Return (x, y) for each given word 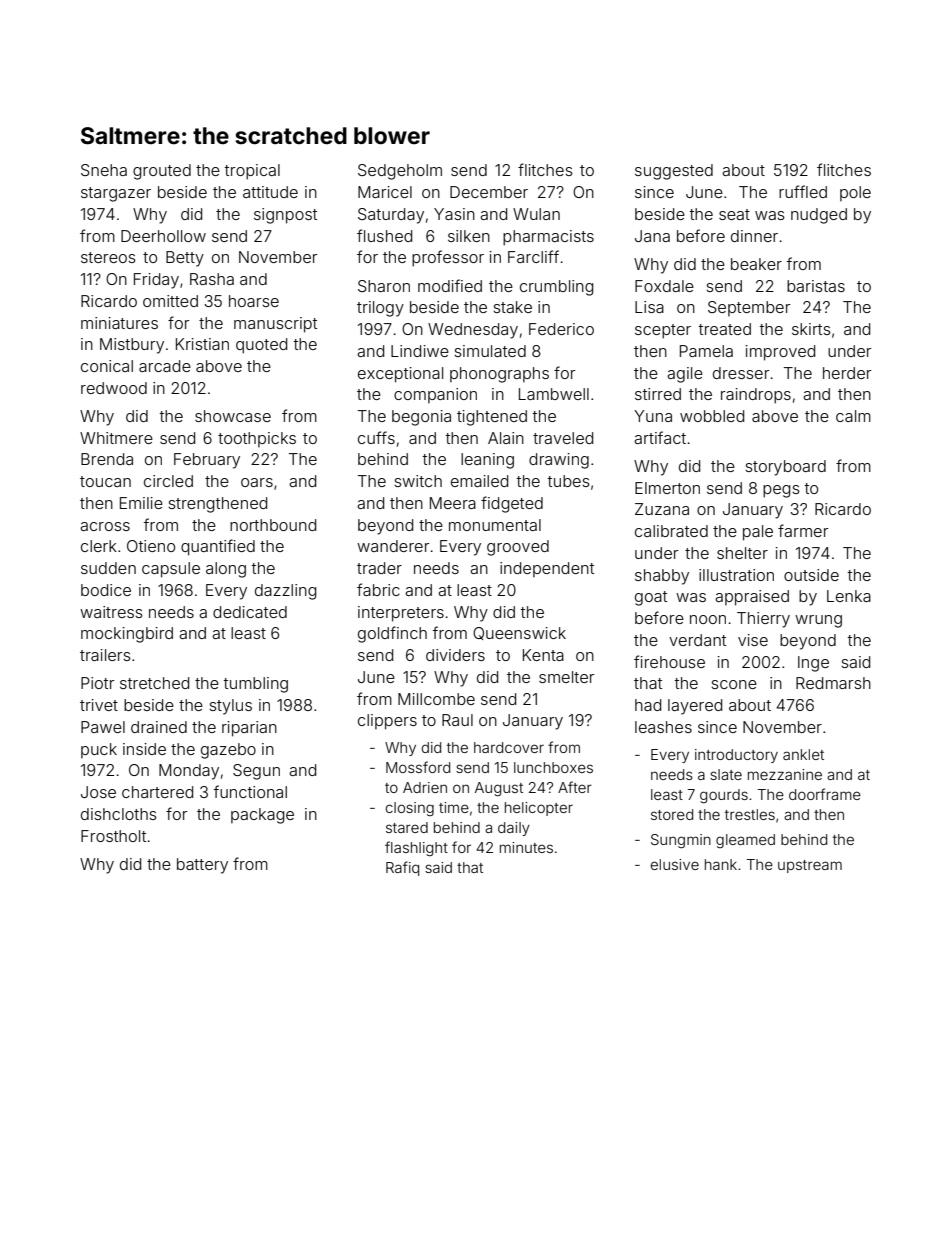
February (207, 461)
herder (847, 373)
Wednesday (473, 331)
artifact (660, 437)
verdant (697, 640)
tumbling (255, 685)
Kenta (543, 655)
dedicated (250, 612)
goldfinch (392, 634)
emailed (479, 481)
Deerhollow (163, 236)
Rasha (212, 279)
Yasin (454, 214)
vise (753, 640)
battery (202, 866)
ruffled (803, 191)
